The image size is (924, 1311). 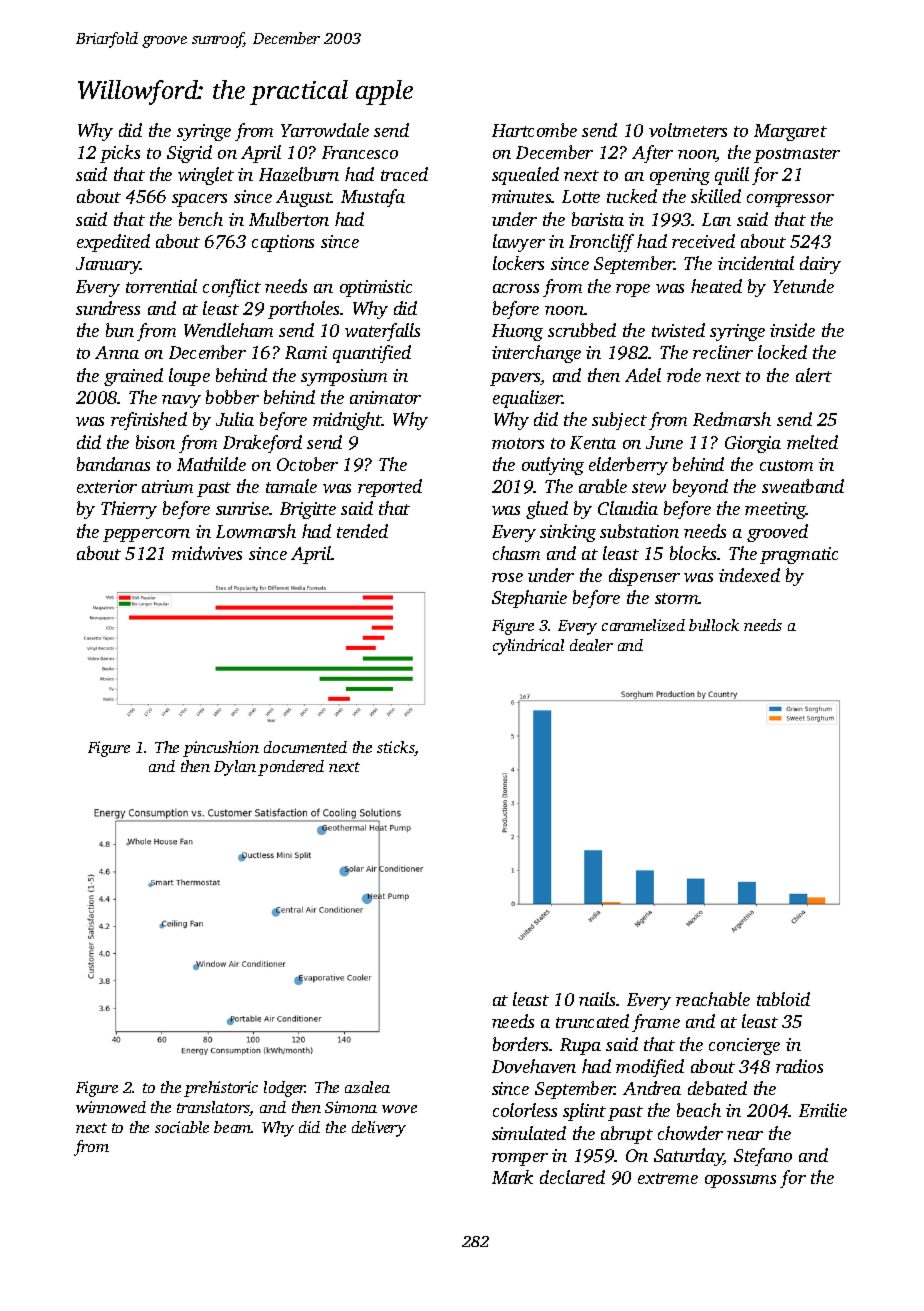 What do you see at coordinates (120, 330) in the document?
I see `bun` at bounding box center [120, 330].
